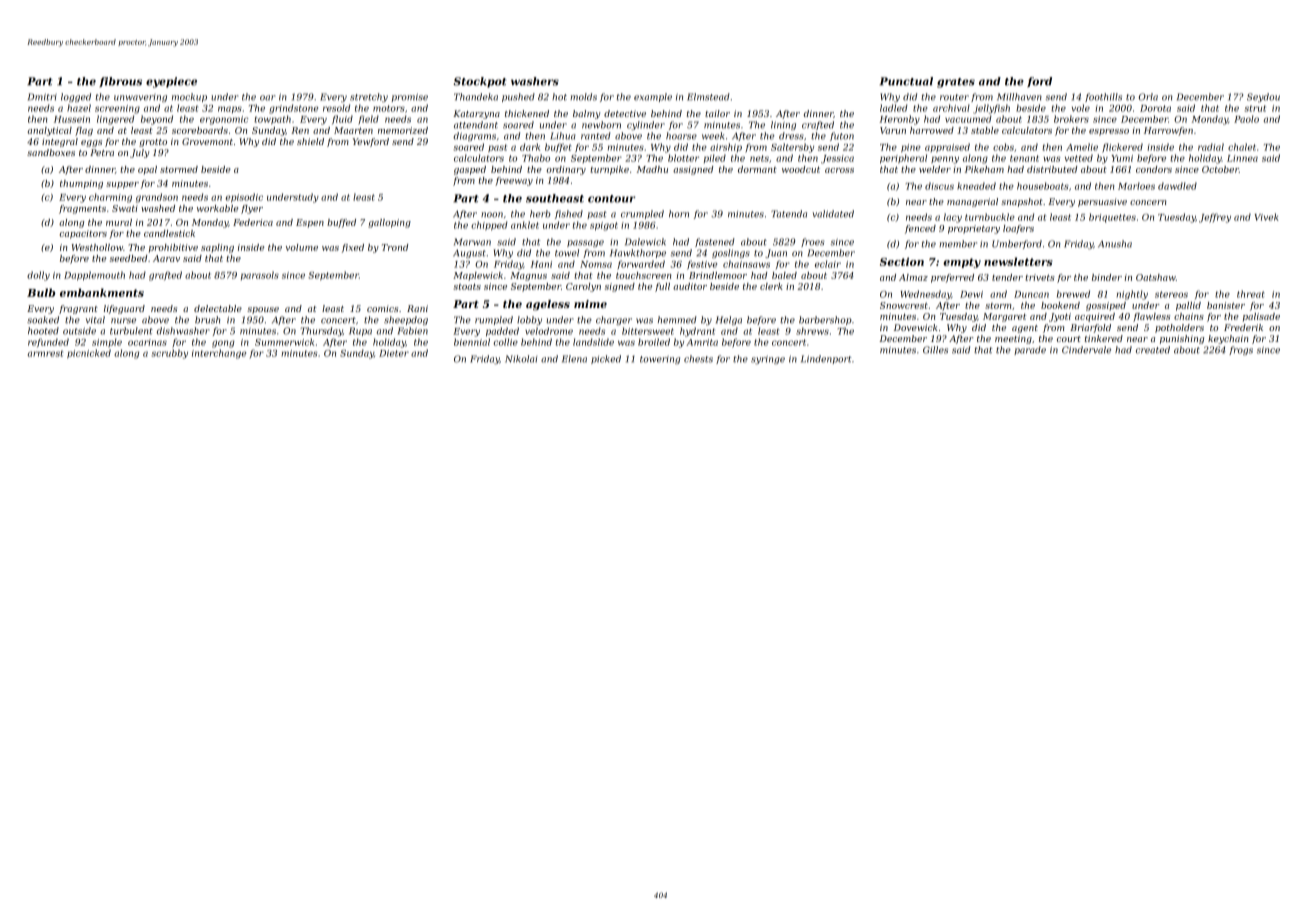 This page has width=1308, height=924. I want to click on flyer, so click(252, 209).
